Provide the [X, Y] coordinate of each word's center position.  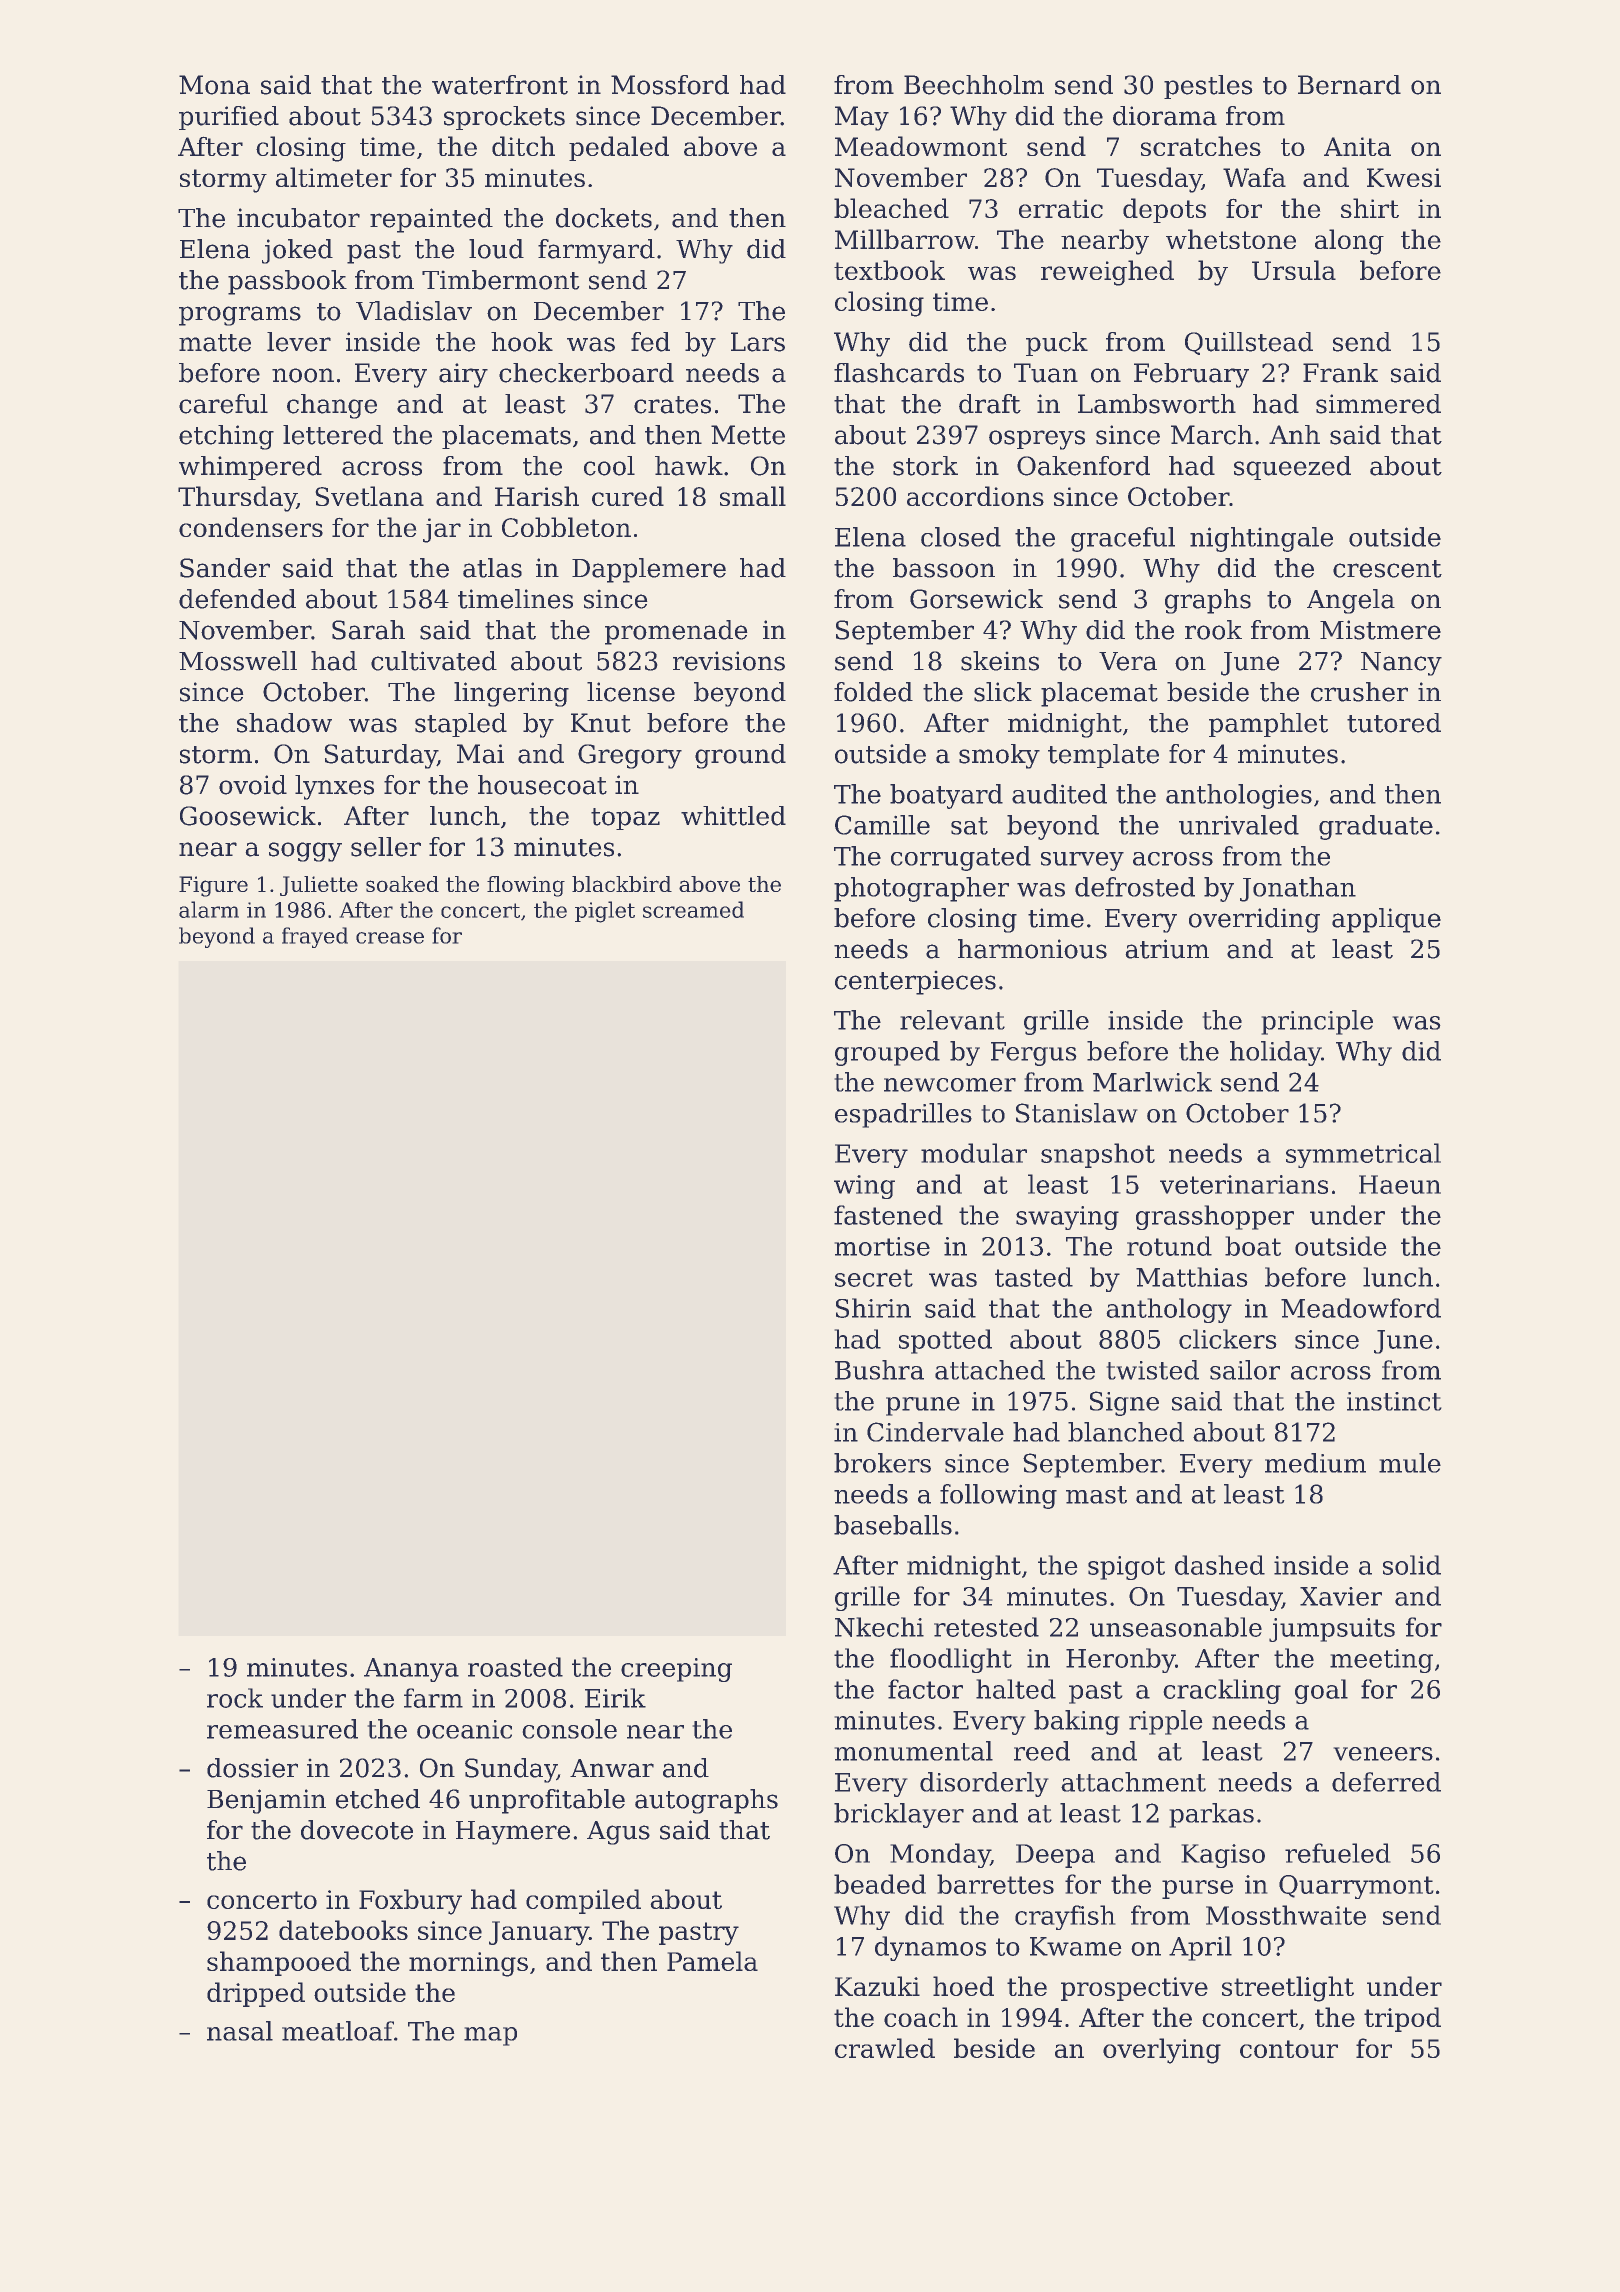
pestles [1208, 87]
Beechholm [974, 85]
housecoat [542, 785]
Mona [214, 85]
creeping [676, 1670]
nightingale [1261, 539]
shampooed [279, 1963]
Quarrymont [1356, 1887]
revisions [729, 661]
